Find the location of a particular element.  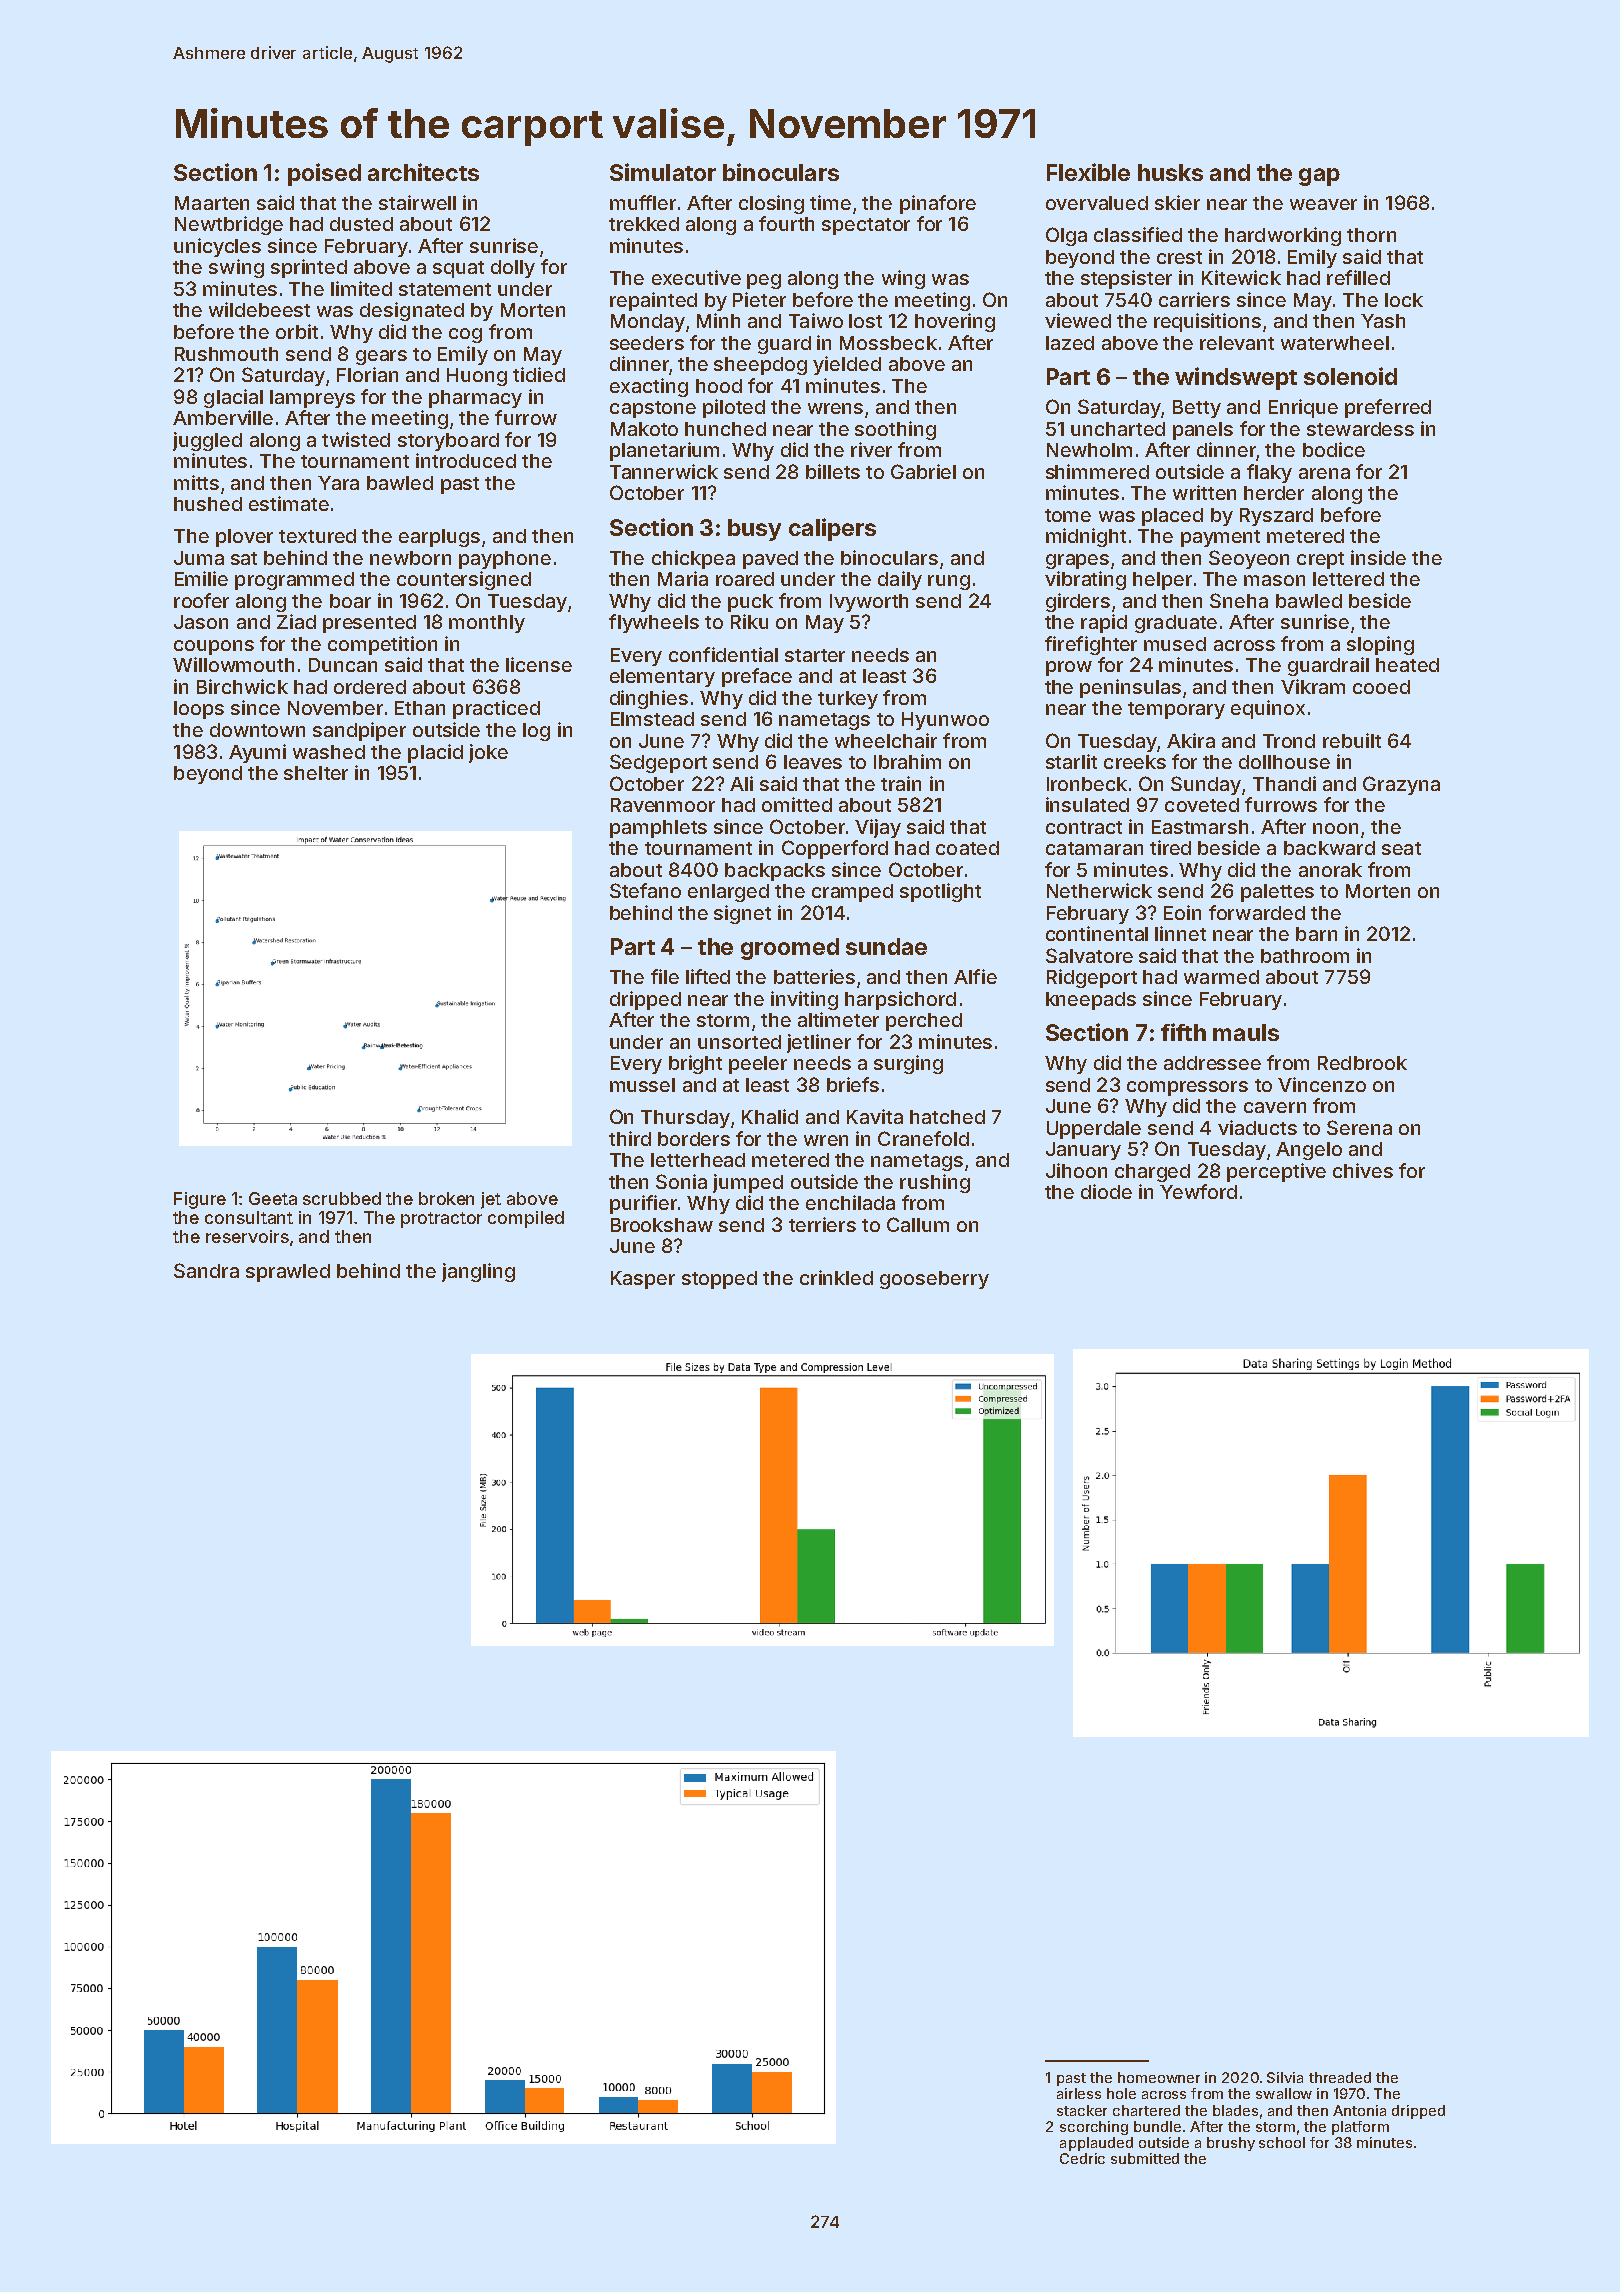

mauls is located at coordinates (1246, 1032).
